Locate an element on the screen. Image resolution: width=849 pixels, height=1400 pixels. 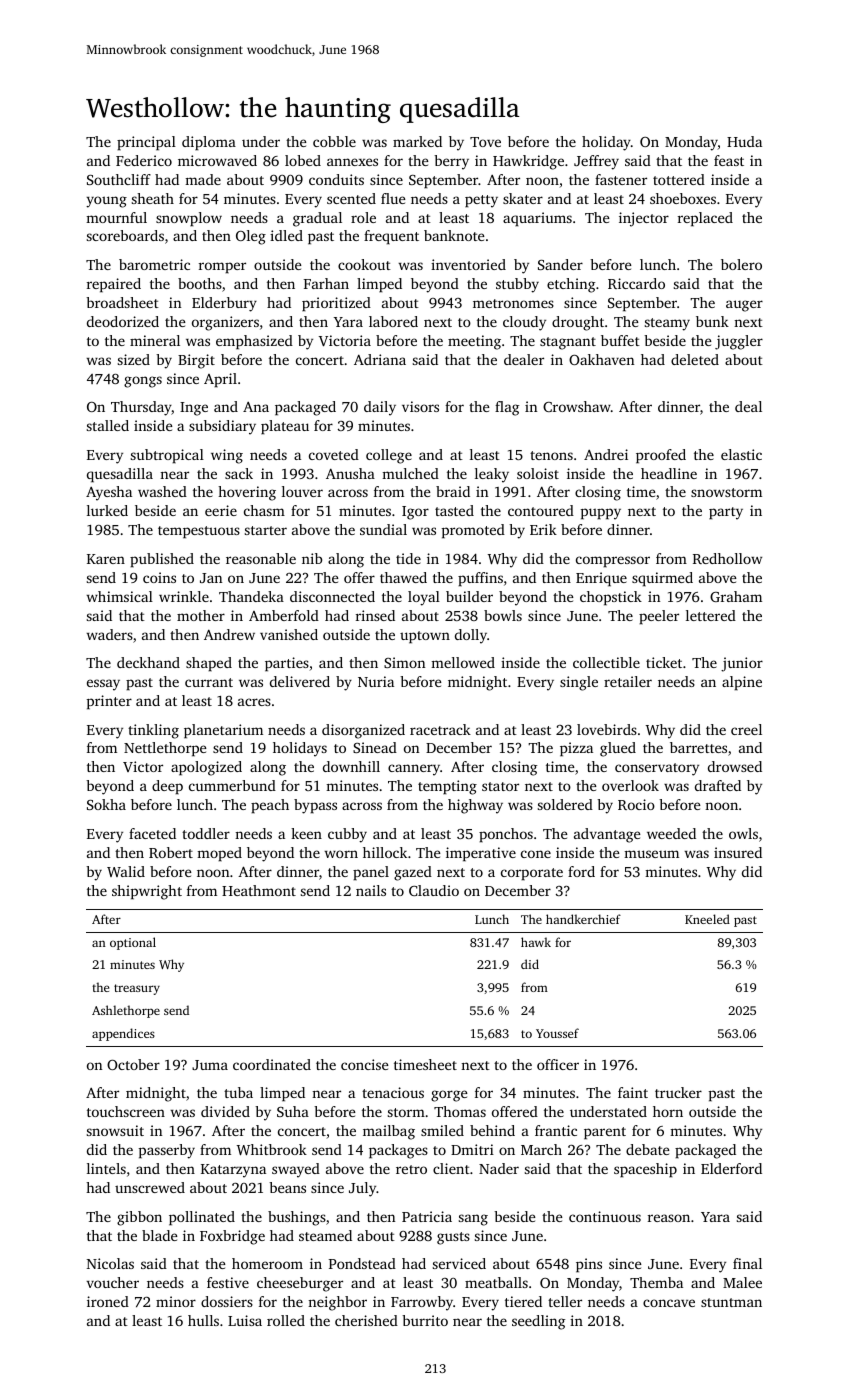
Walid is located at coordinates (126, 871).
